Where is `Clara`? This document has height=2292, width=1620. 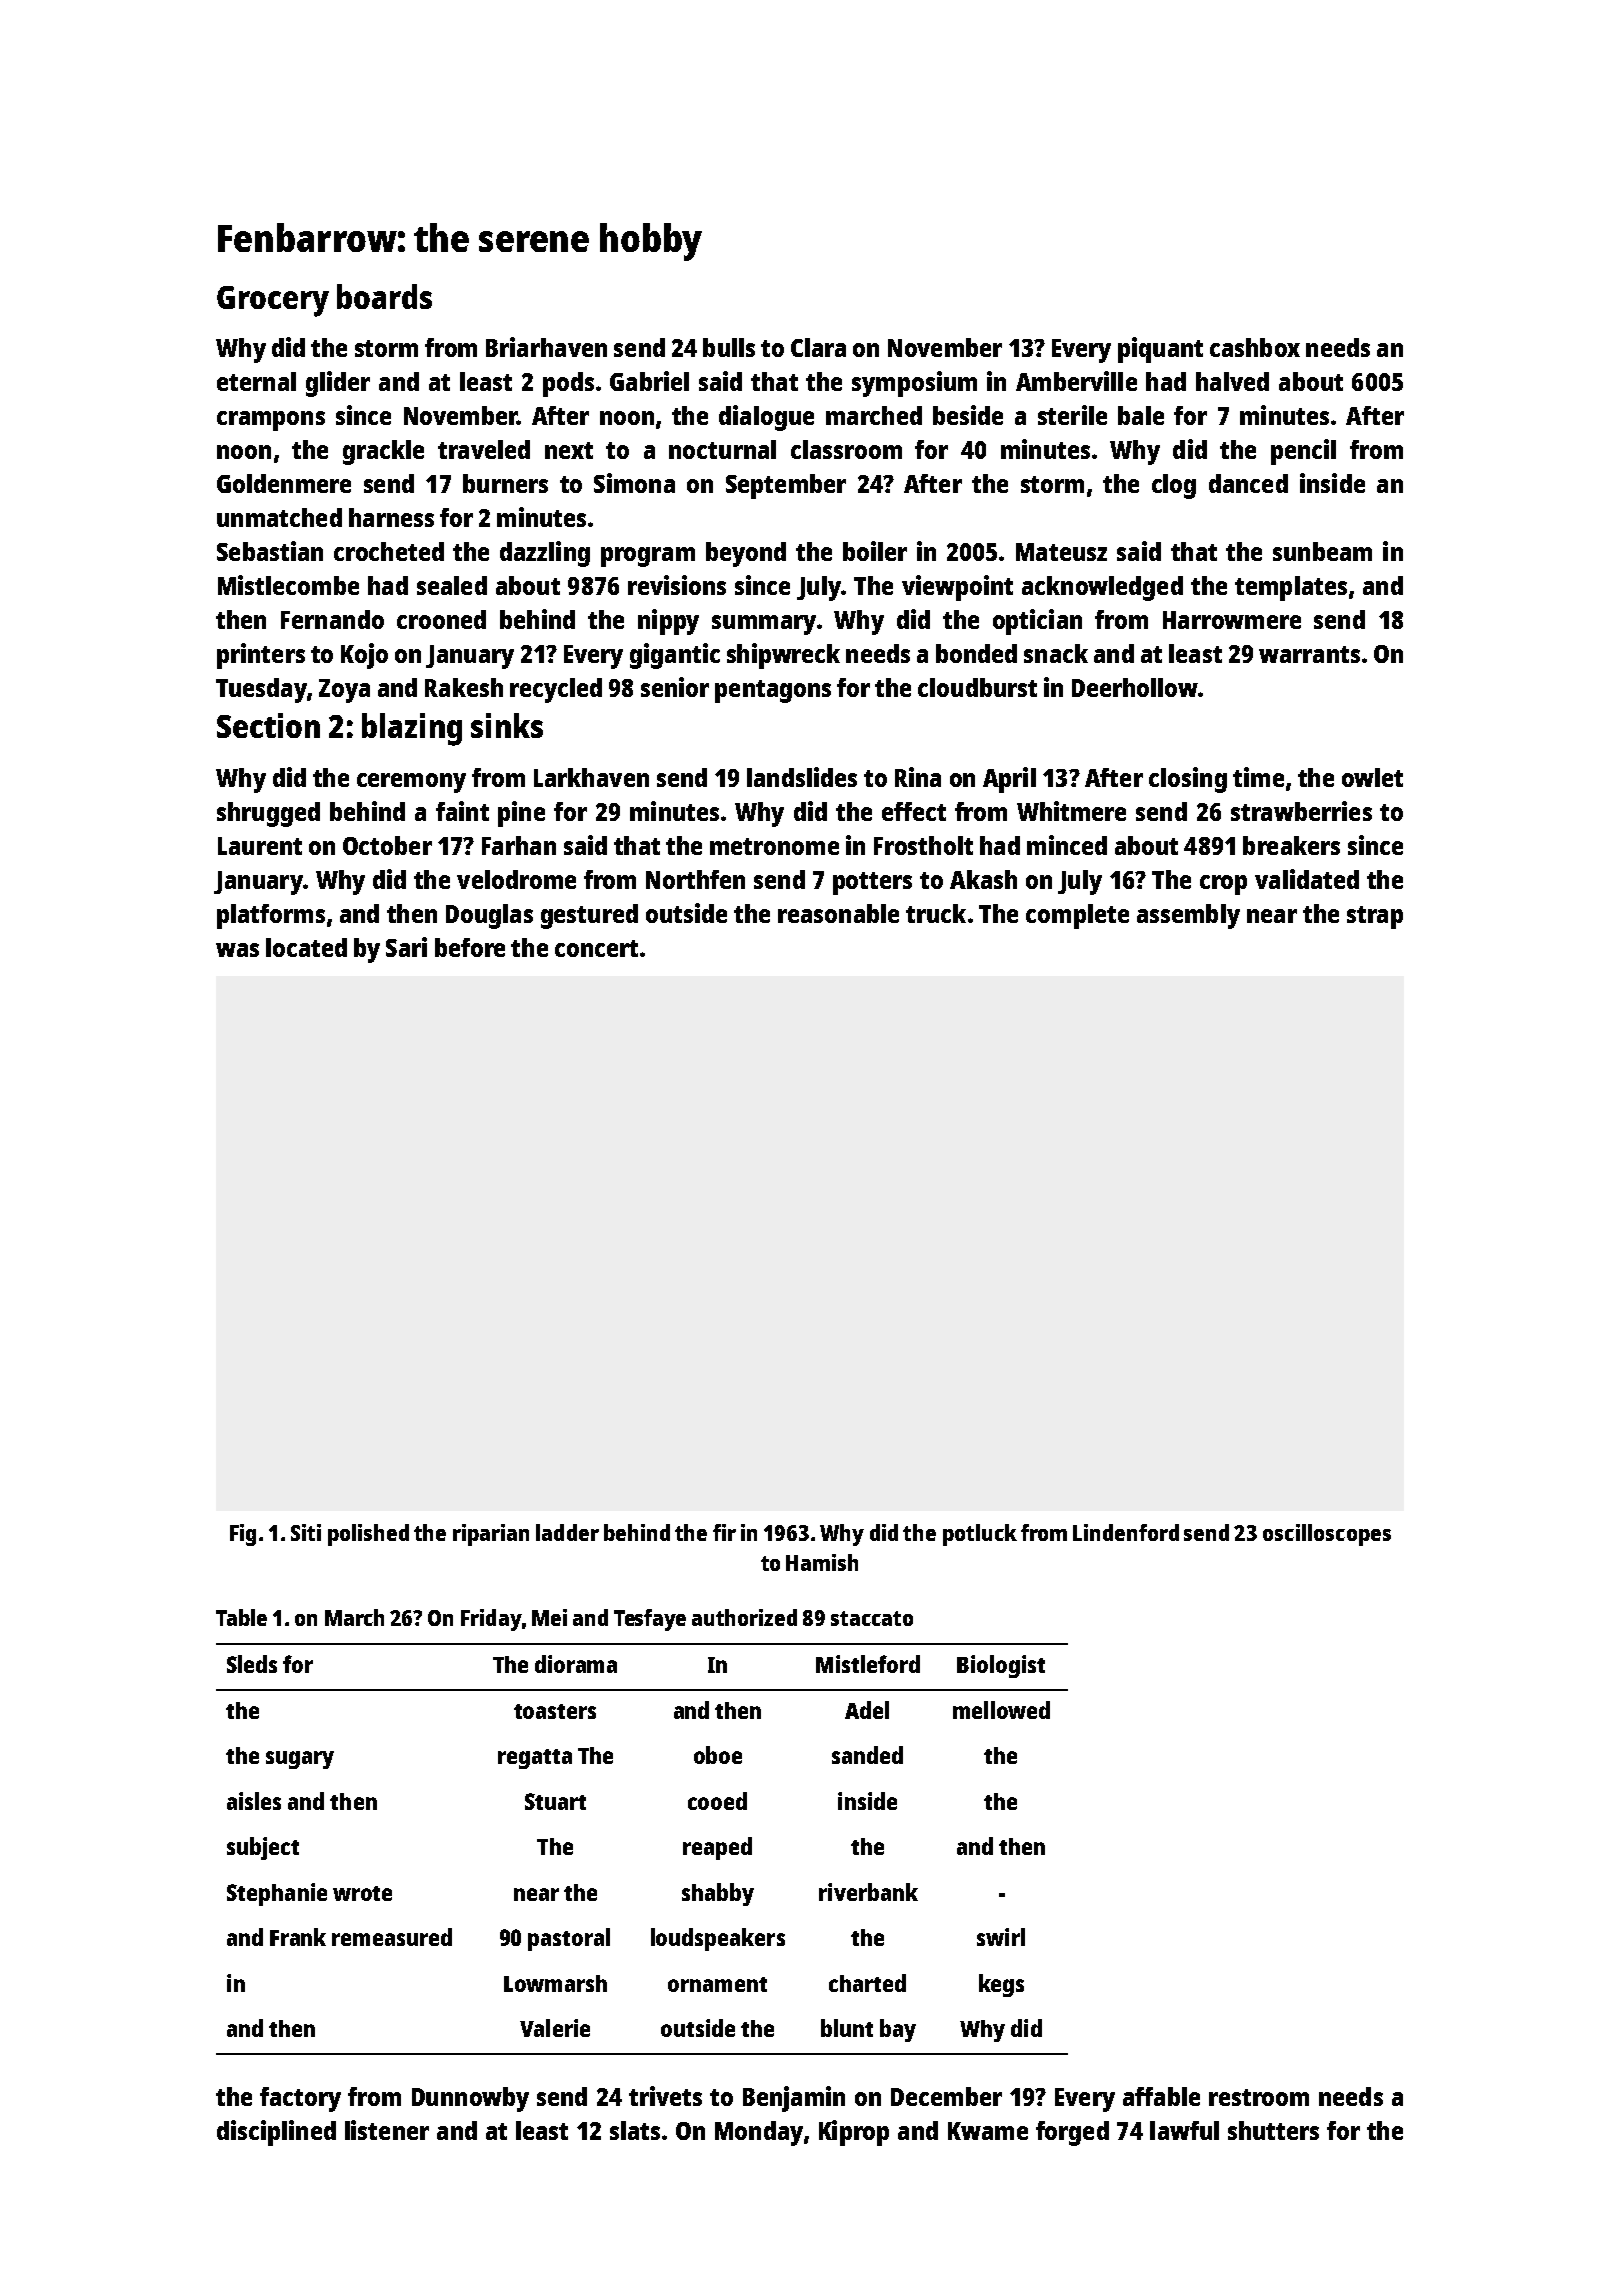 Clara is located at coordinates (818, 347).
